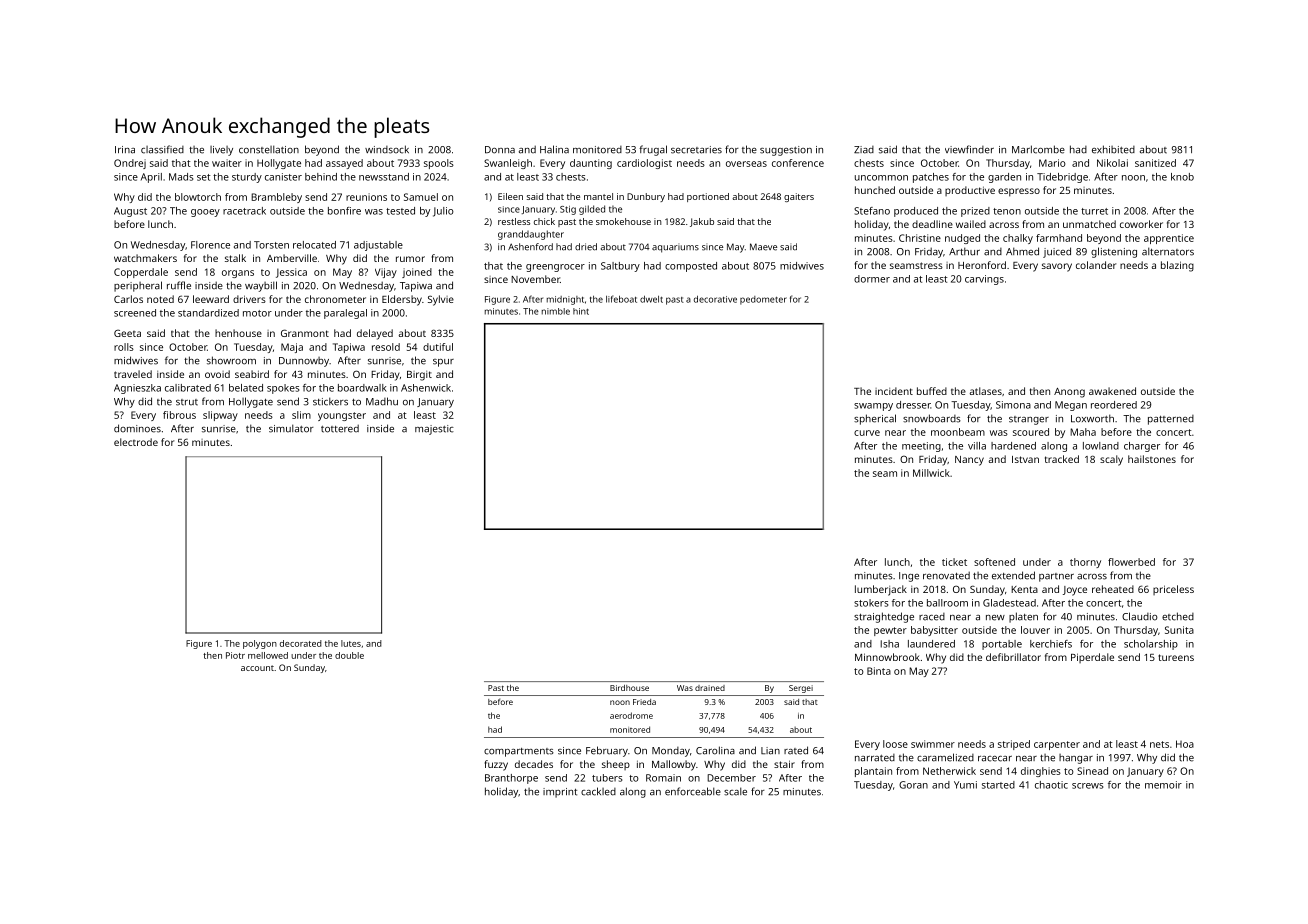 The image size is (1308, 924). I want to click on Birgit, so click(419, 376).
